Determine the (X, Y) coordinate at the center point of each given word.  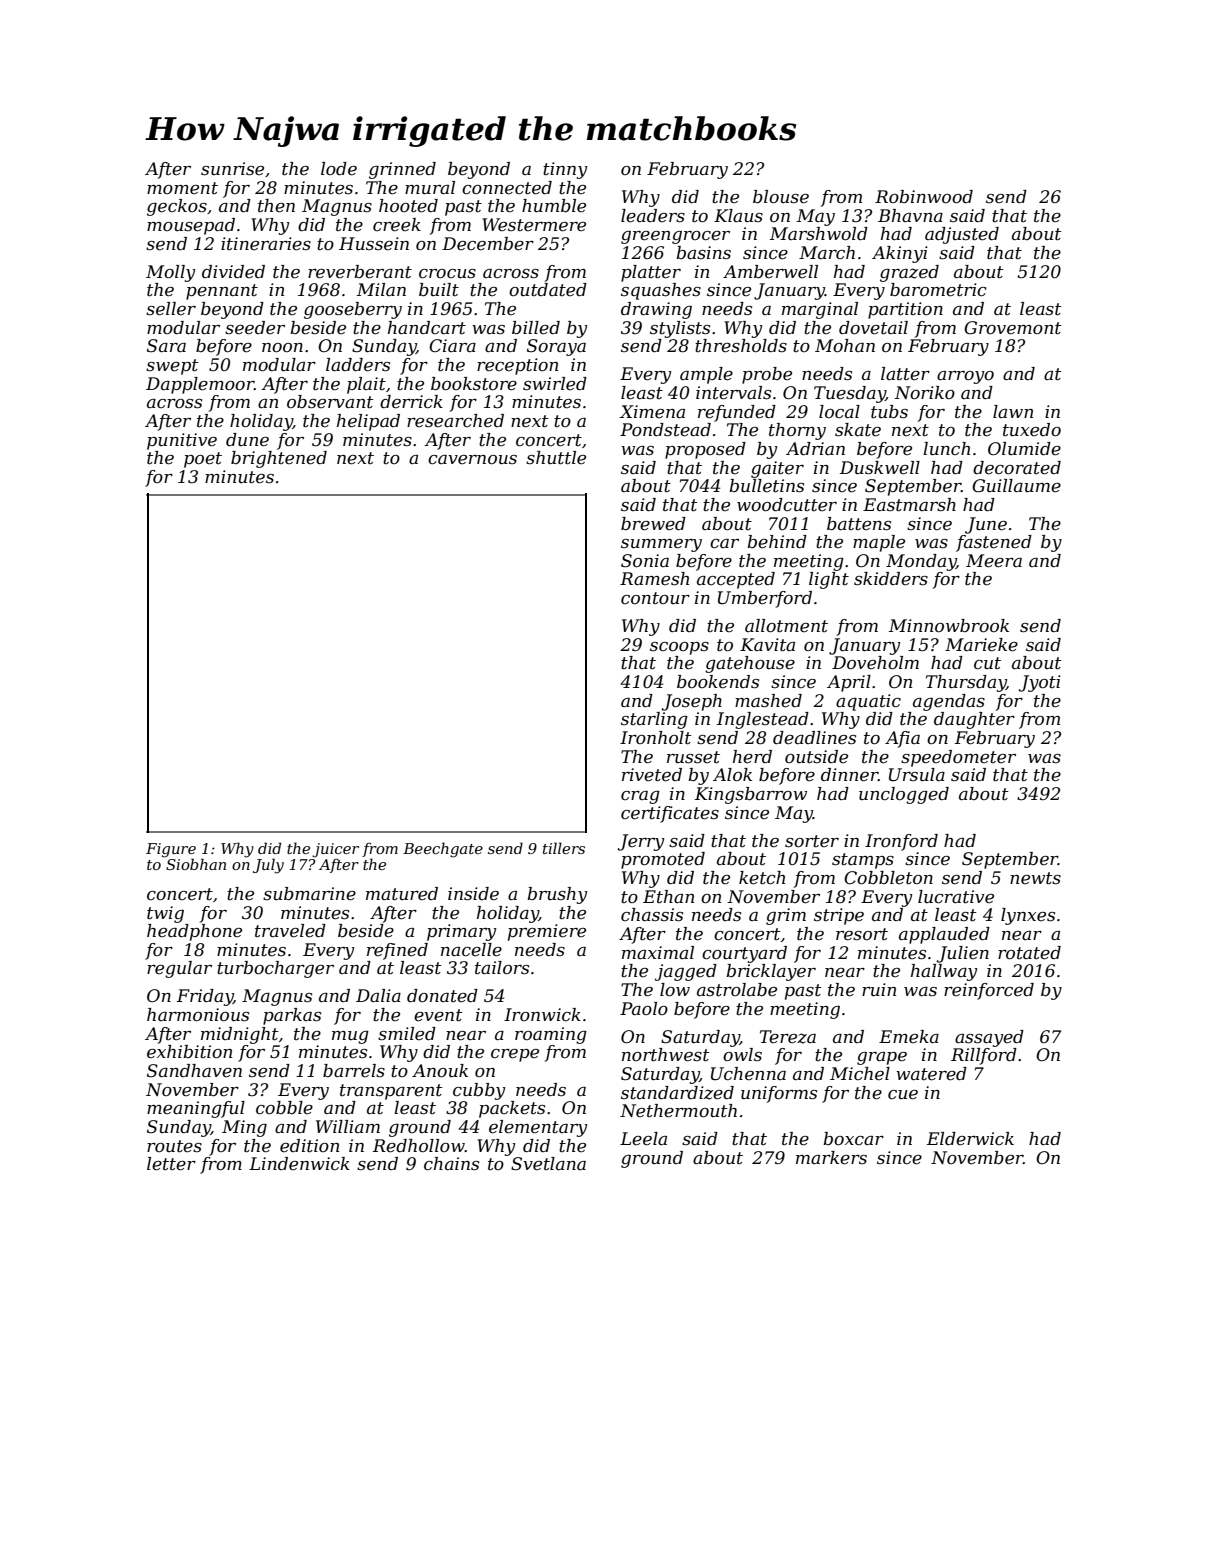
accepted (736, 580)
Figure (171, 850)
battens (859, 524)
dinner (849, 775)
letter (171, 1164)
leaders (653, 216)
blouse (781, 197)
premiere (547, 932)
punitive (182, 441)
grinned (402, 170)
